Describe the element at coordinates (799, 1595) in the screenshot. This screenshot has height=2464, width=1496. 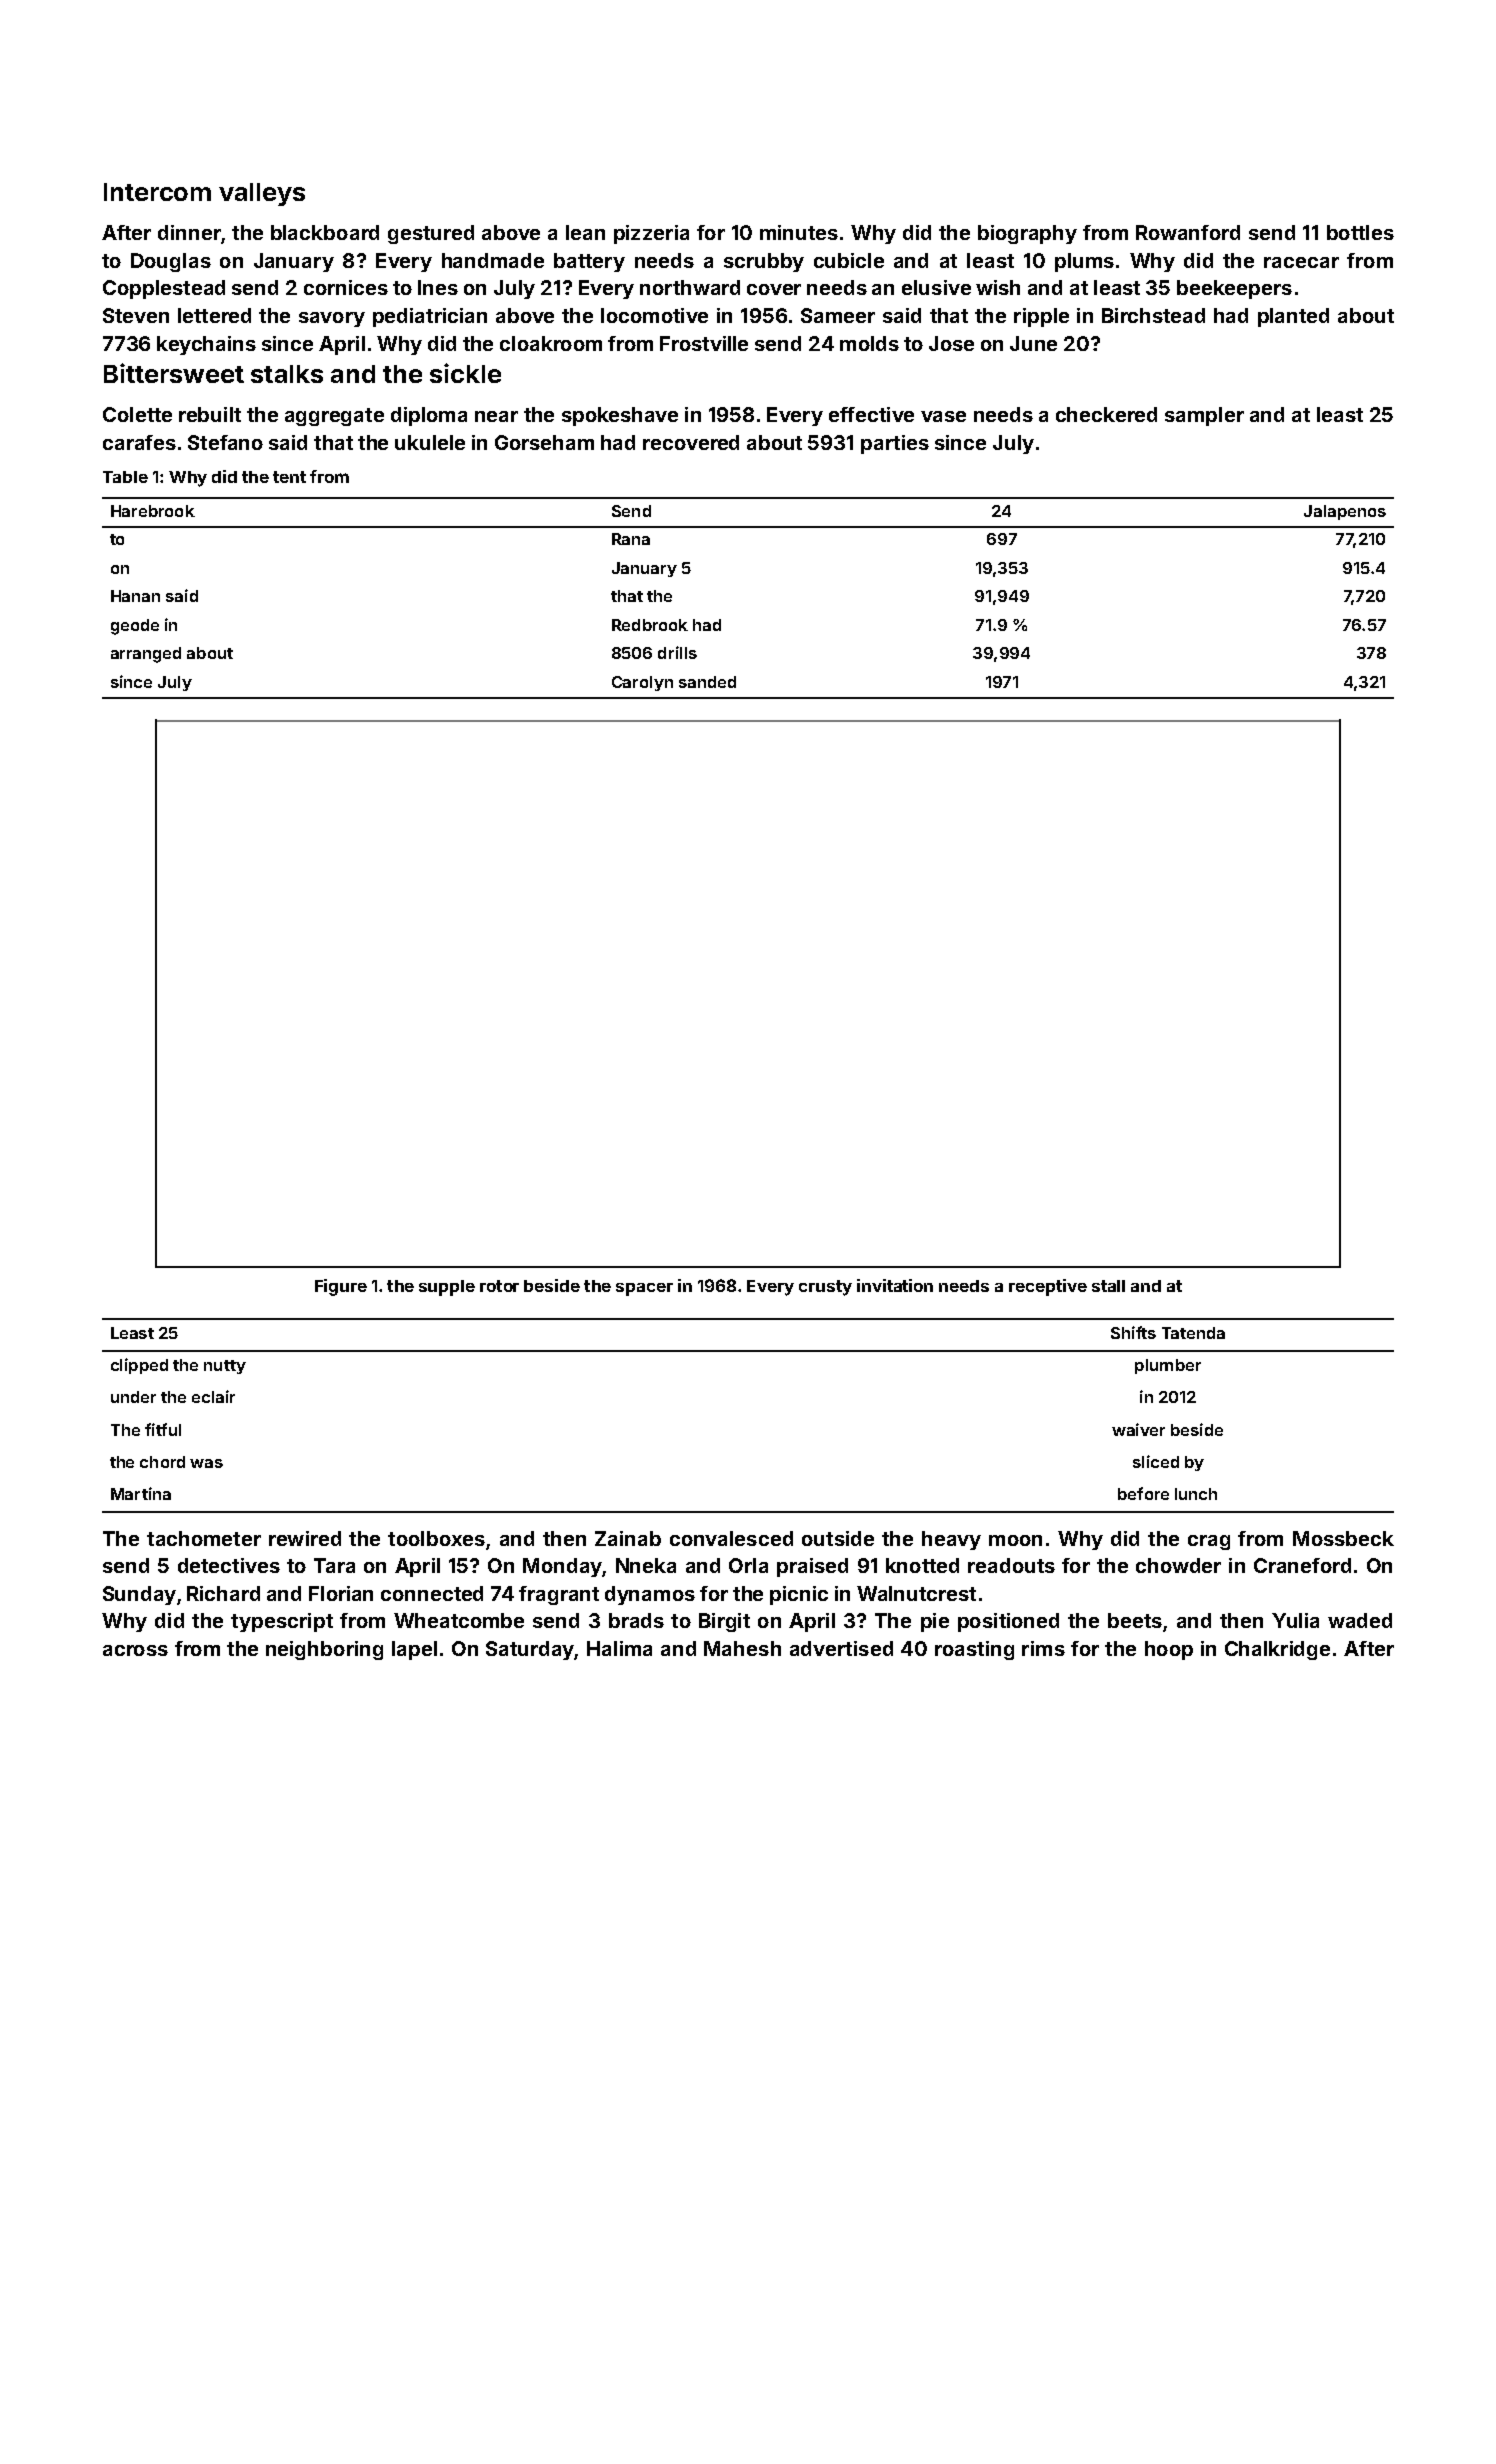
I see `picnic` at that location.
